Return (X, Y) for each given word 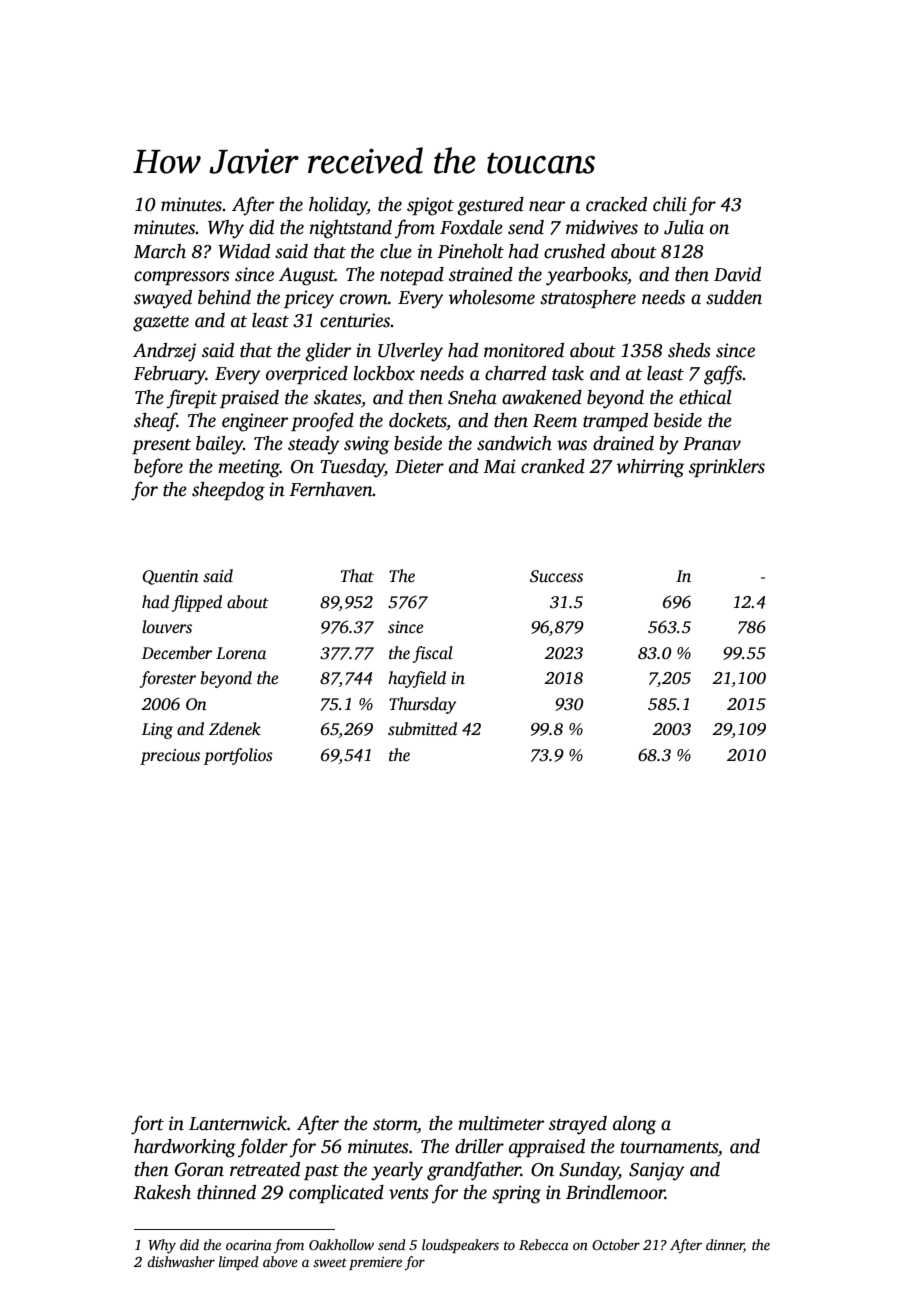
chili (670, 204)
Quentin (170, 577)
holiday (338, 206)
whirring (650, 468)
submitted (422, 729)
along (634, 1125)
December (177, 653)
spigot (430, 206)
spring (516, 1194)
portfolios (238, 756)
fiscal (433, 654)
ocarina (249, 1245)
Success (556, 576)
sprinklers (727, 468)
